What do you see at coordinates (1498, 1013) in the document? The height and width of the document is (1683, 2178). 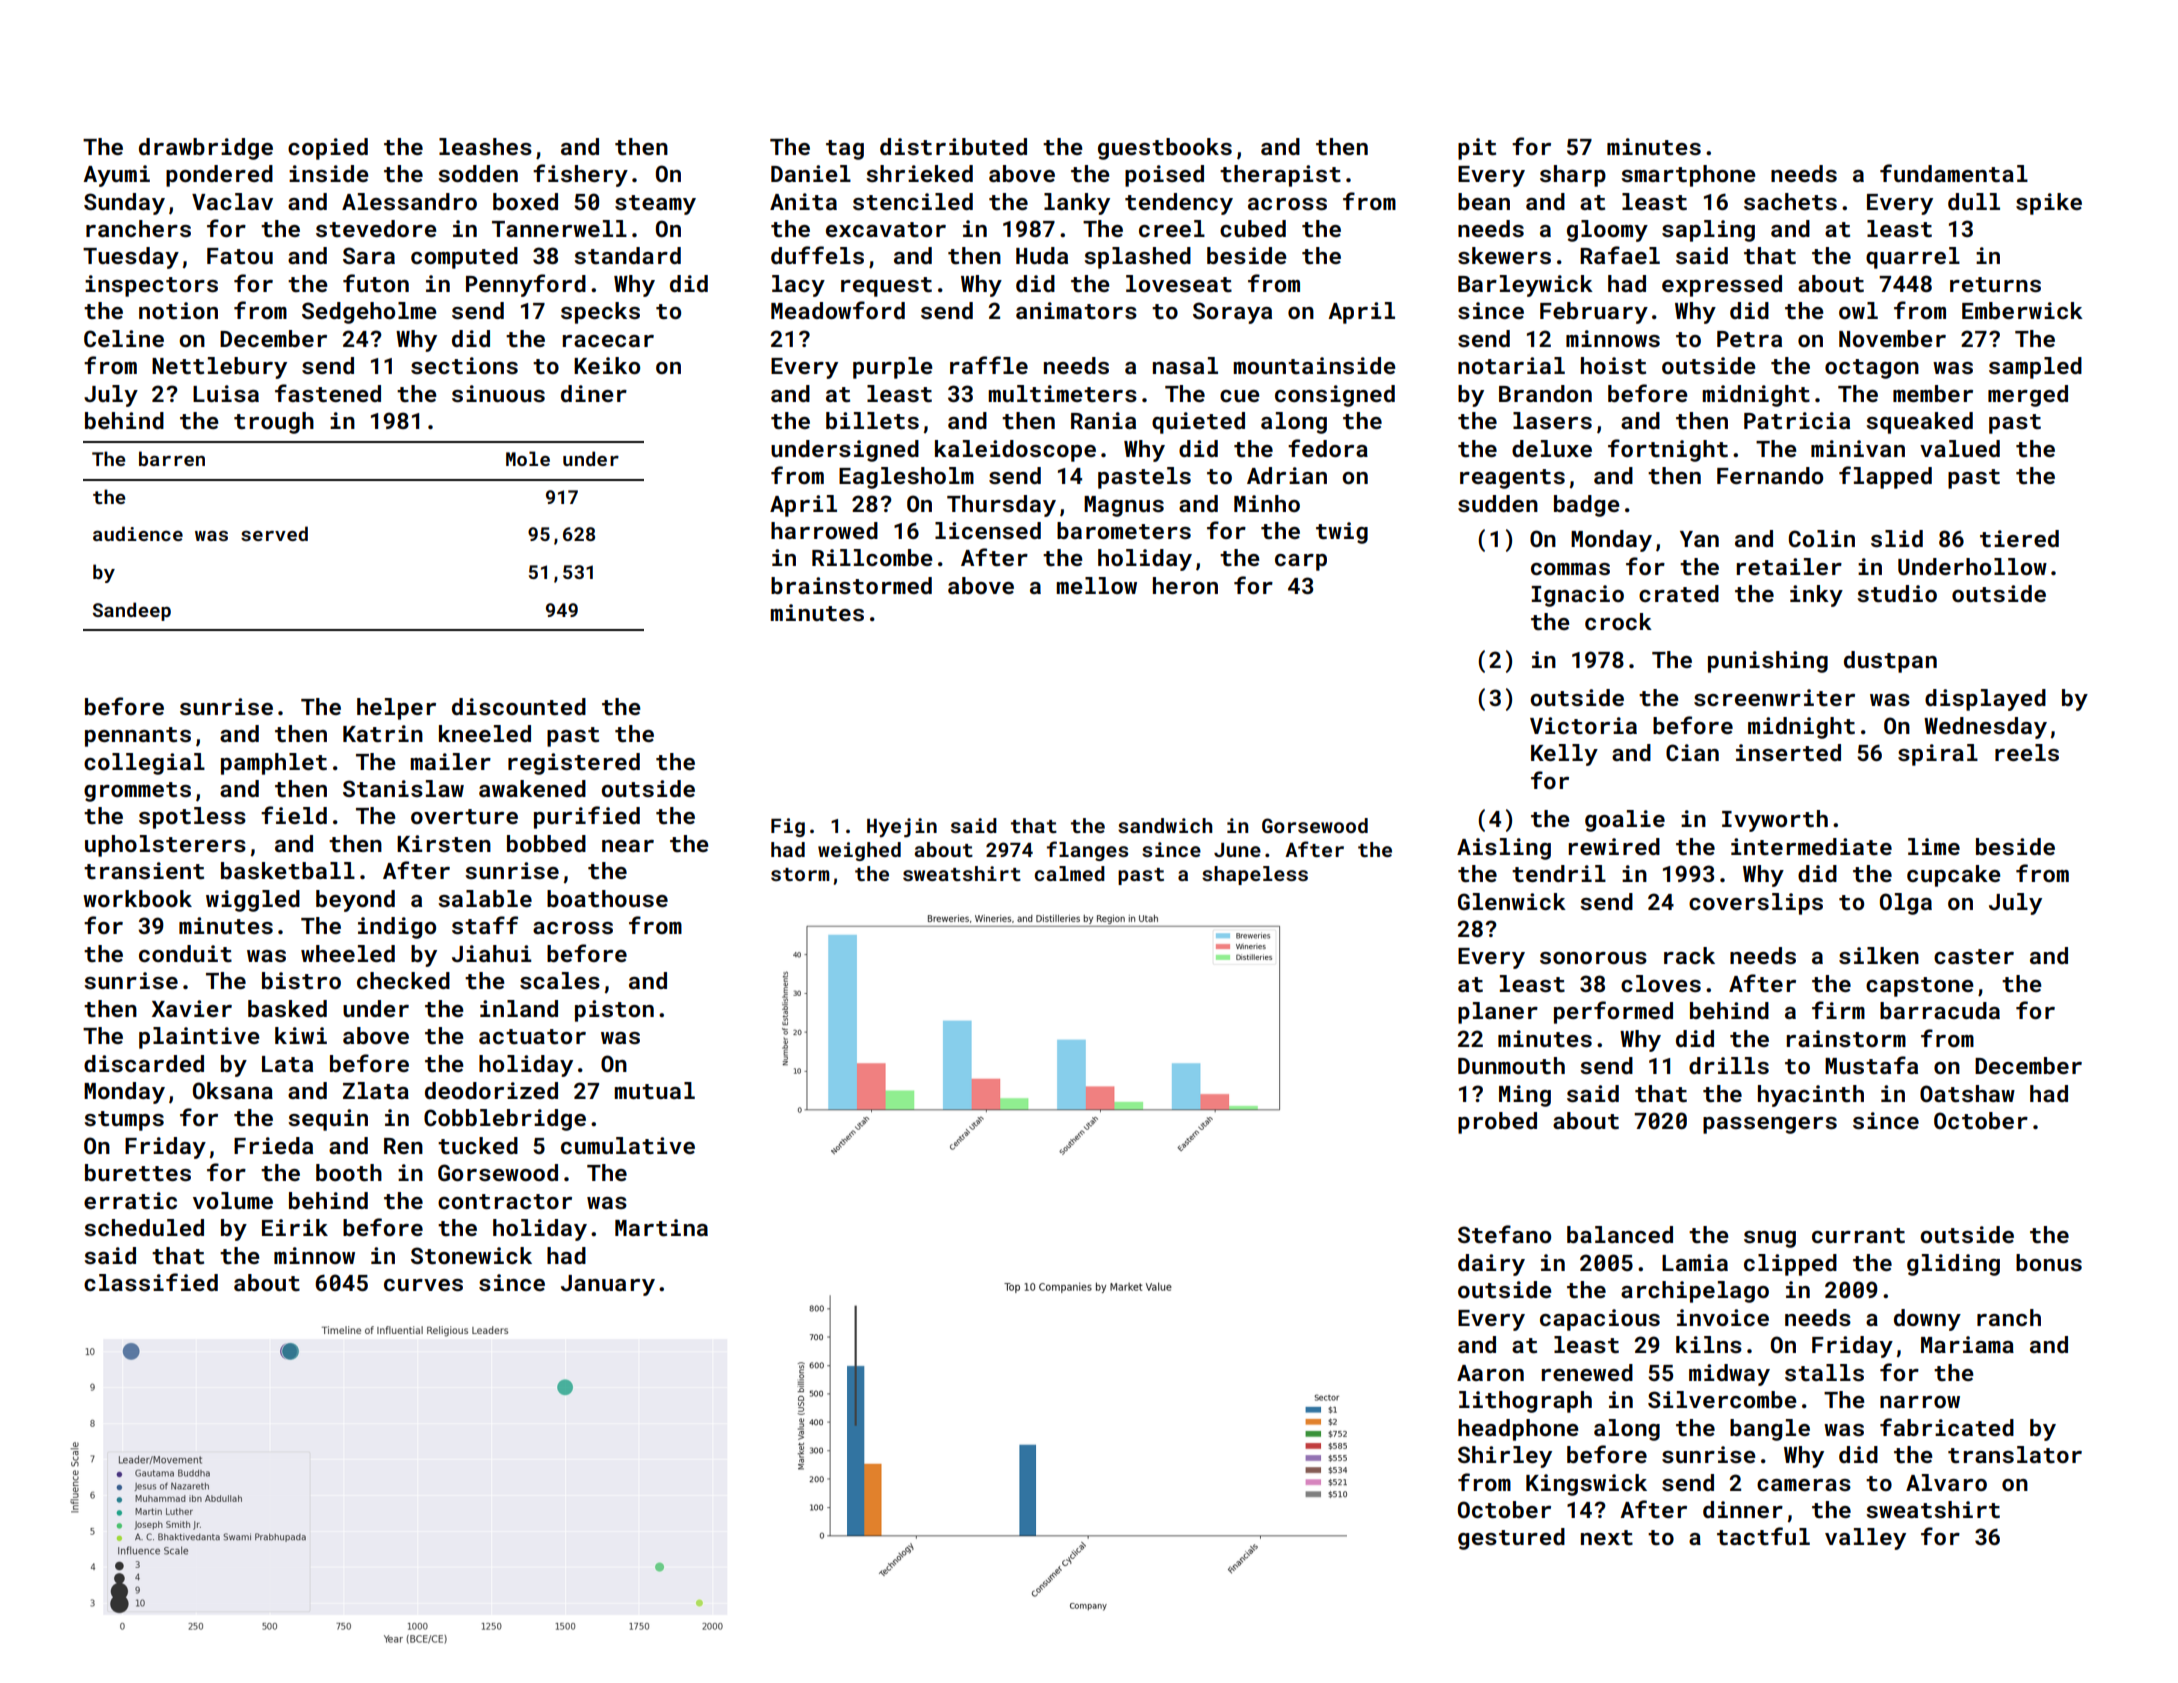 I see `planer` at bounding box center [1498, 1013].
